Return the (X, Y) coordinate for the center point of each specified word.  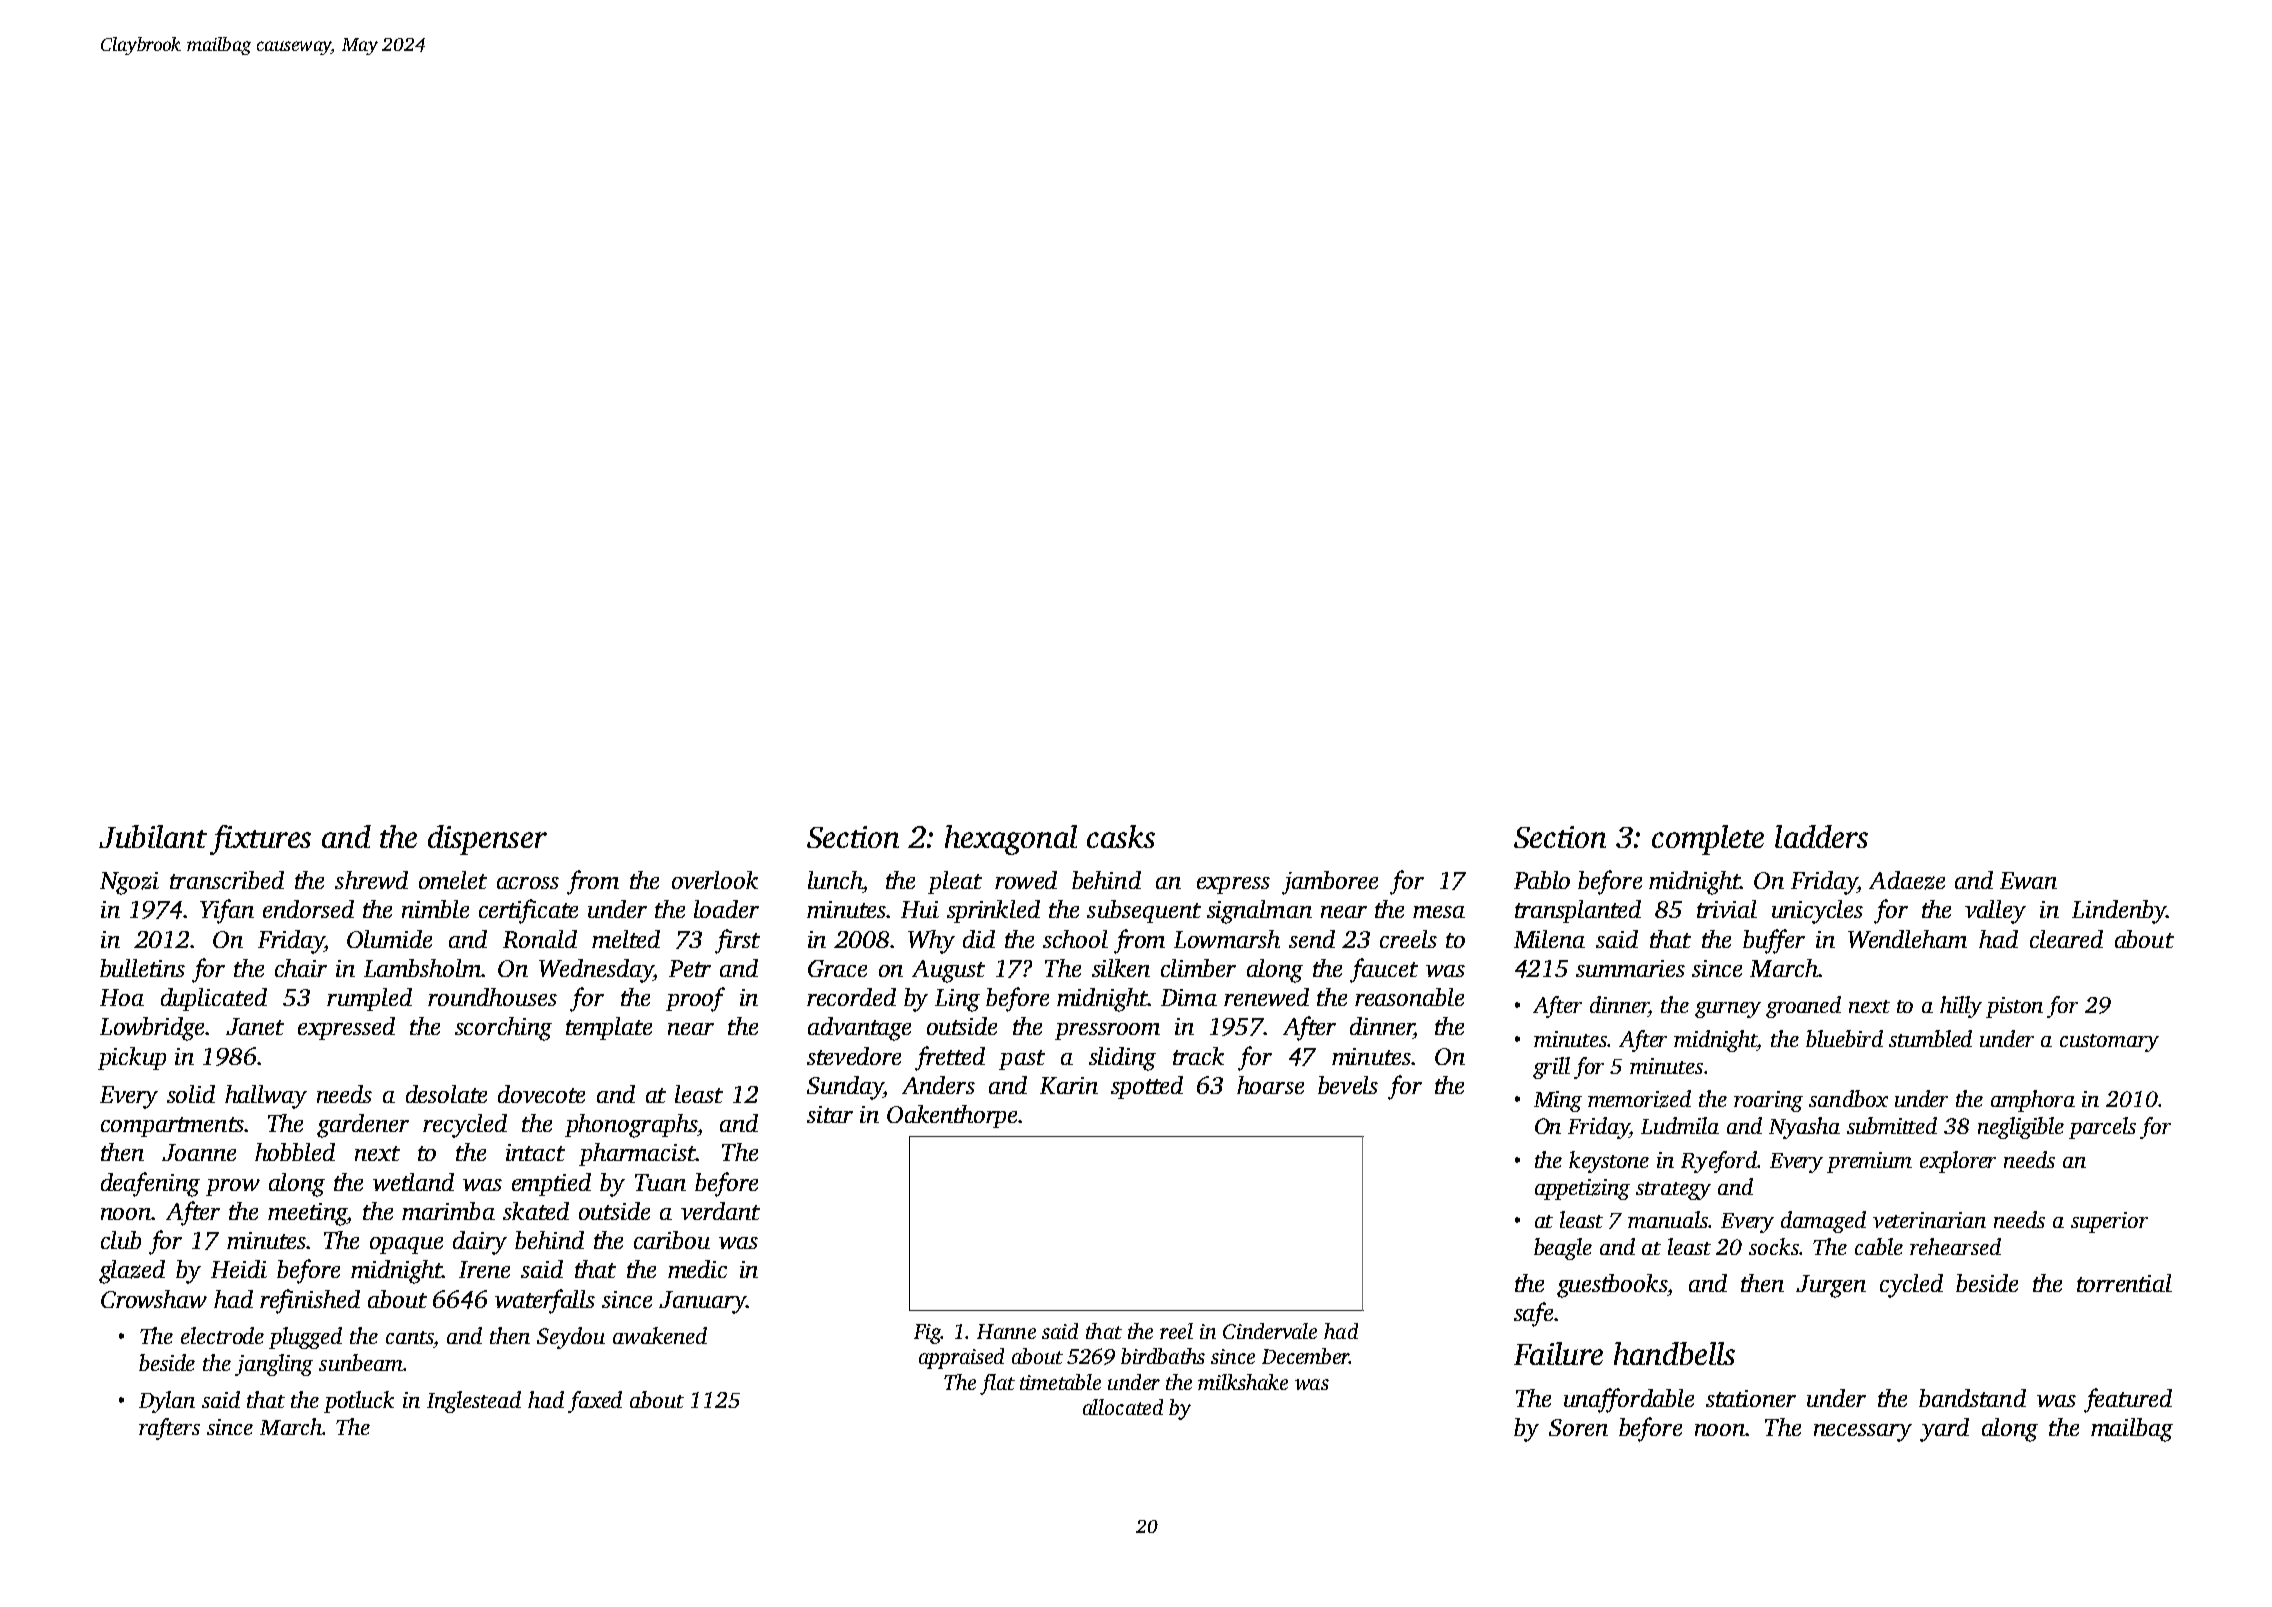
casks (1121, 836)
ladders (1821, 836)
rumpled (369, 999)
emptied (551, 1184)
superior (2109, 1222)
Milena (1549, 939)
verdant (720, 1211)
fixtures (260, 840)
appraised (961, 1358)
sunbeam (361, 1362)
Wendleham (1907, 939)
